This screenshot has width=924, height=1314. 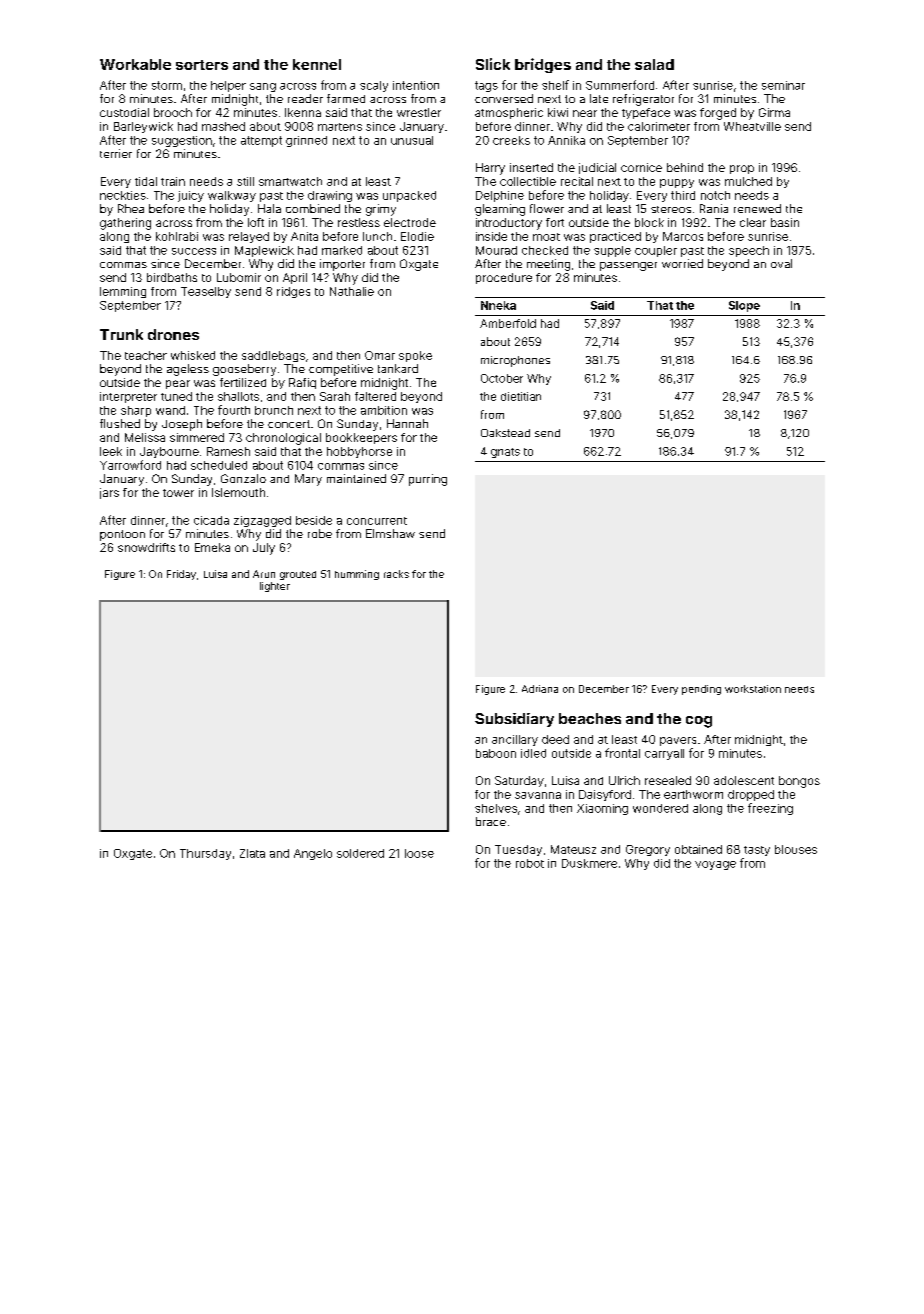 I want to click on kennel, so click(x=317, y=64).
